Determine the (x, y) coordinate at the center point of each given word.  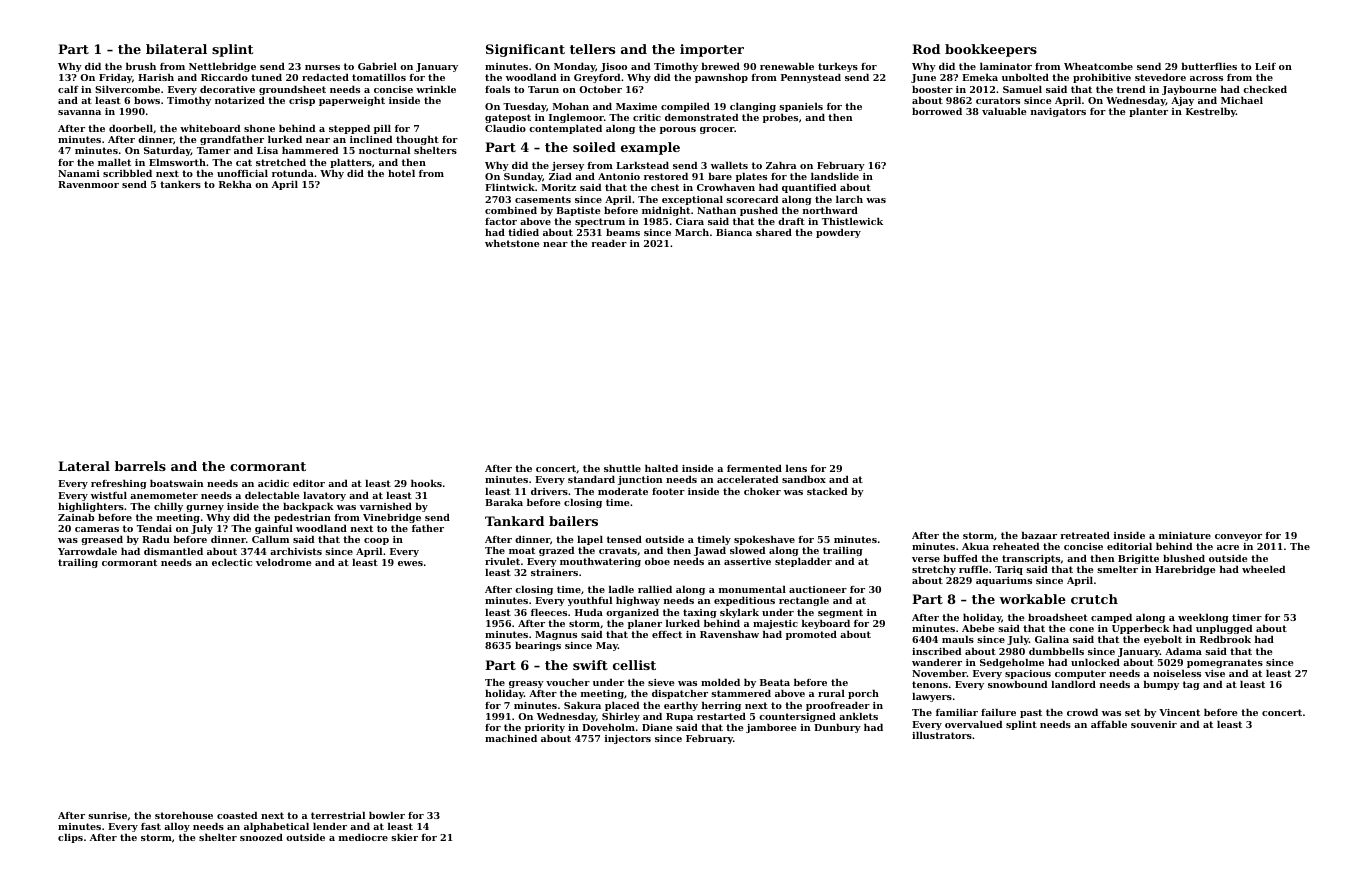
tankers (180, 184)
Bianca (734, 232)
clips (70, 838)
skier (404, 837)
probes (780, 118)
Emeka (980, 77)
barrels (140, 466)
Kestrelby (1211, 112)
